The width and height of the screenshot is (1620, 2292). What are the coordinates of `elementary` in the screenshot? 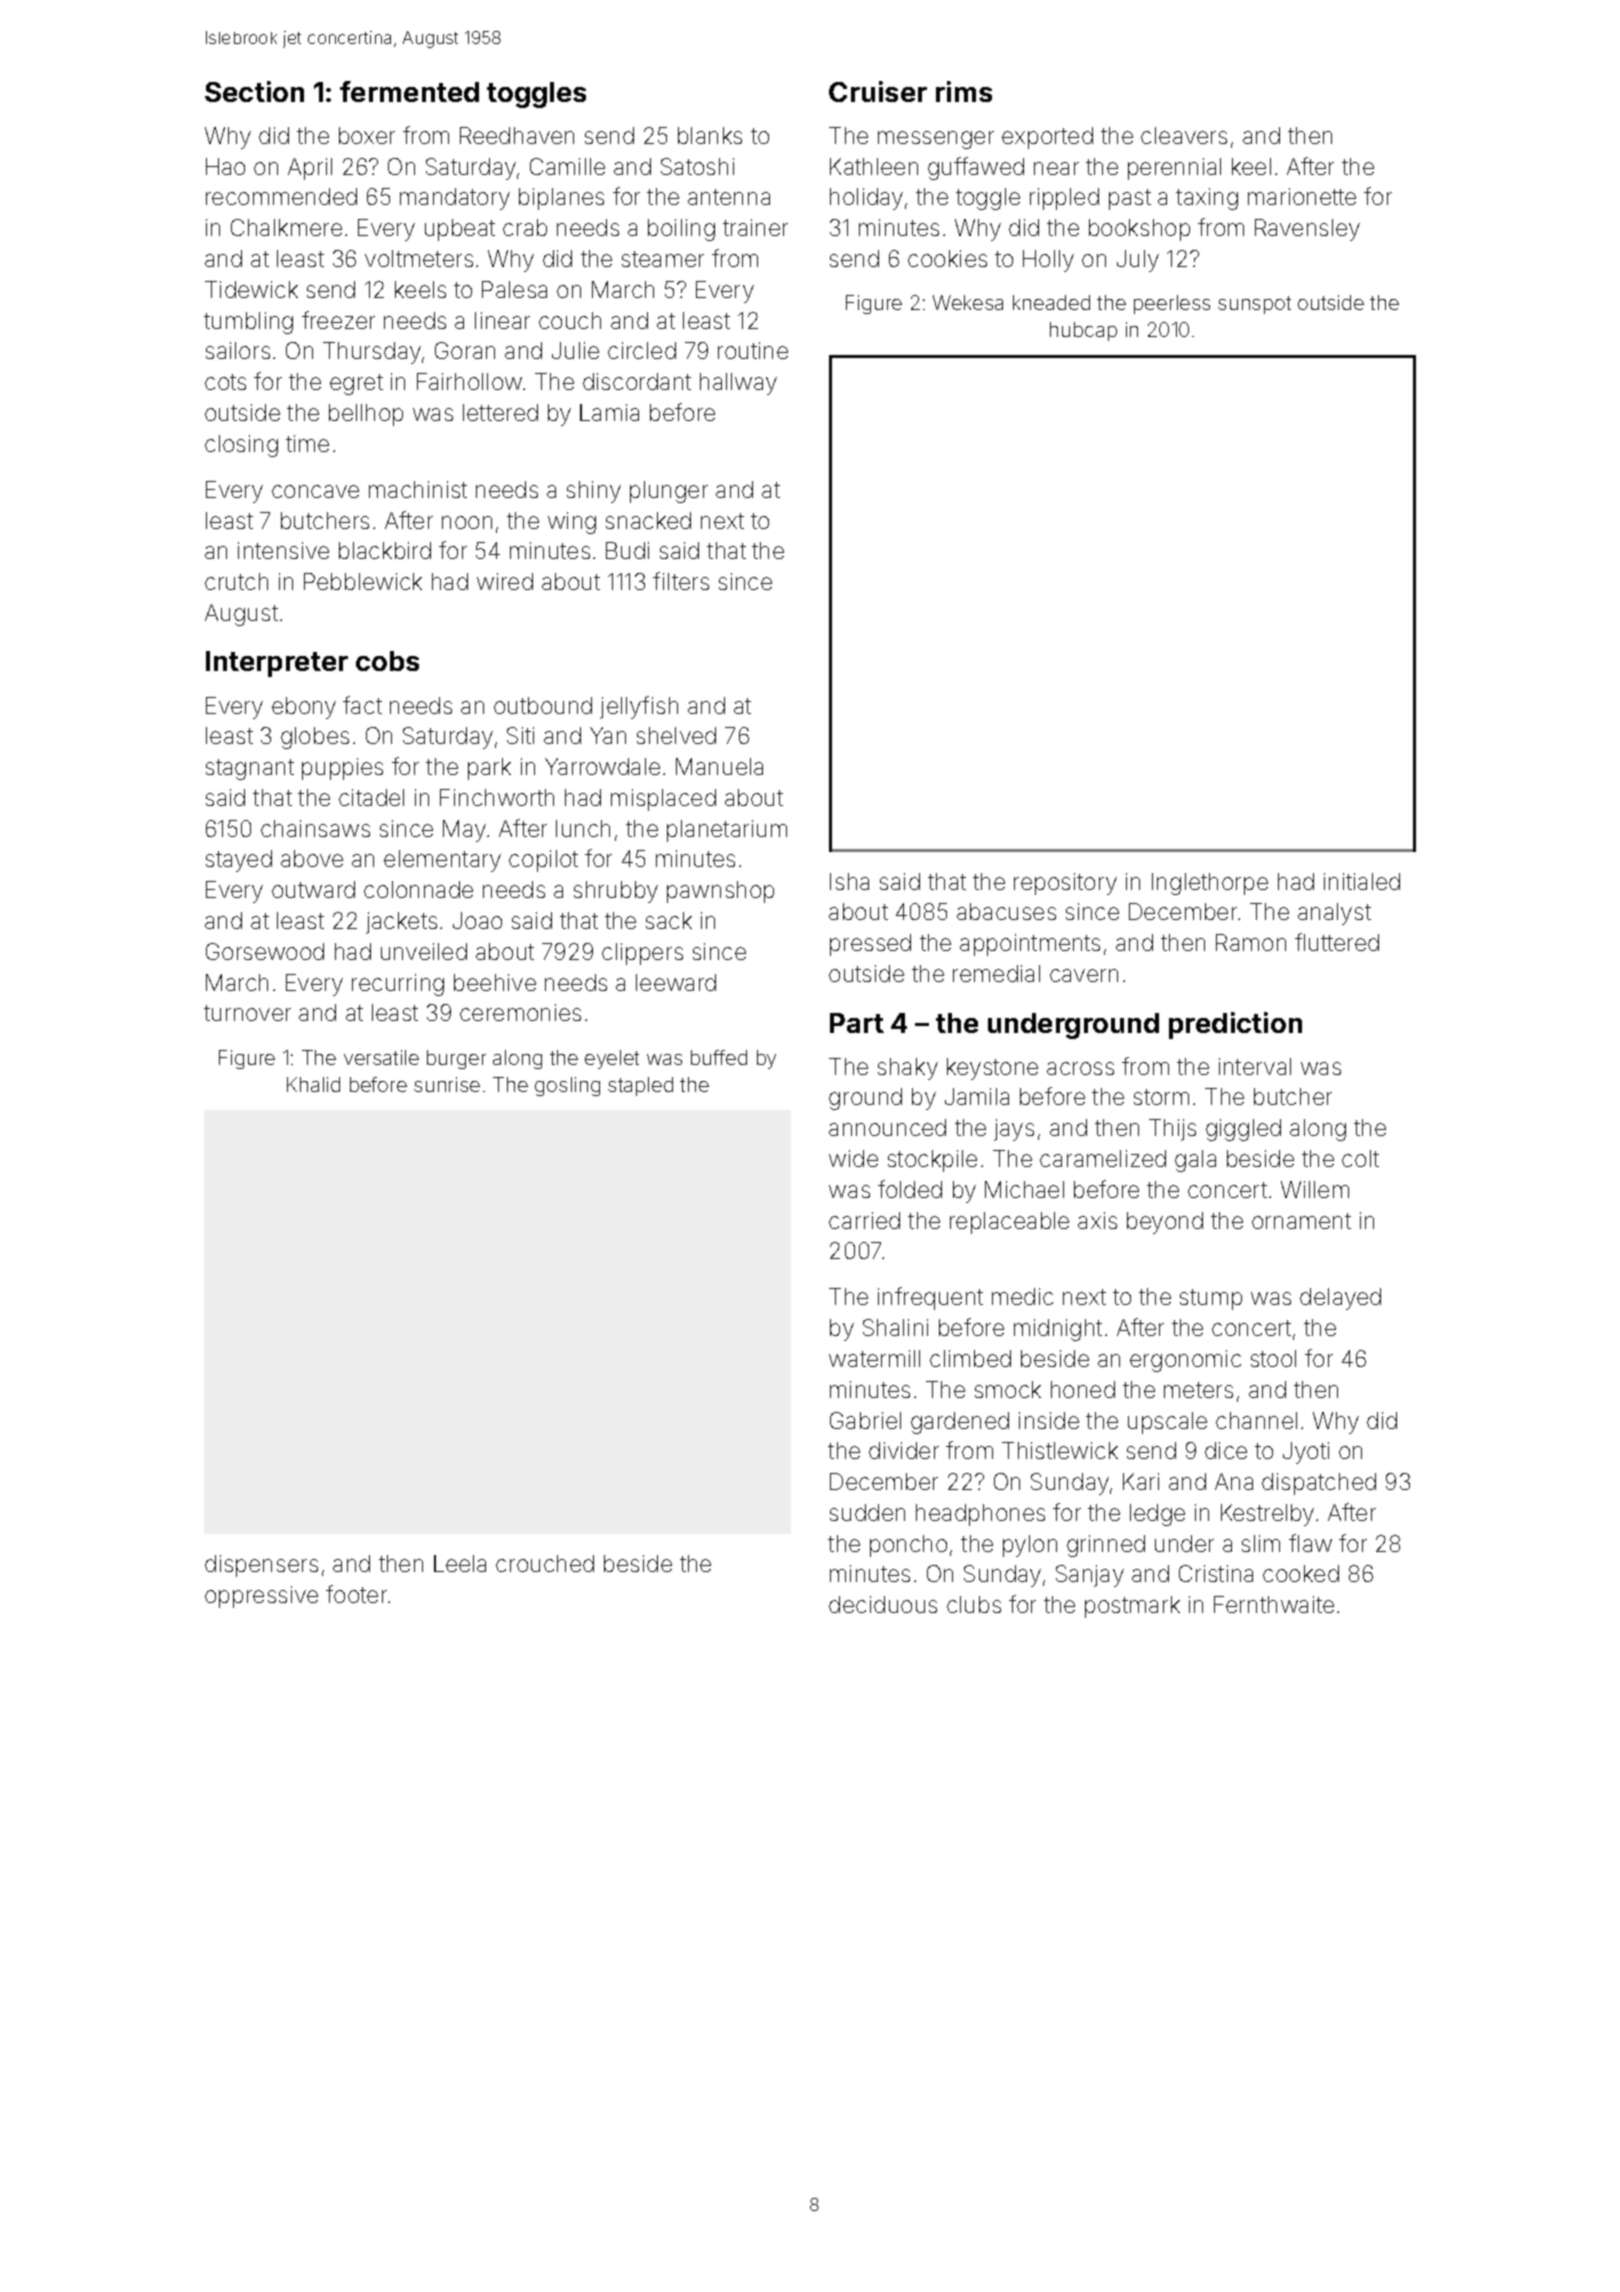 It's located at (442, 861).
